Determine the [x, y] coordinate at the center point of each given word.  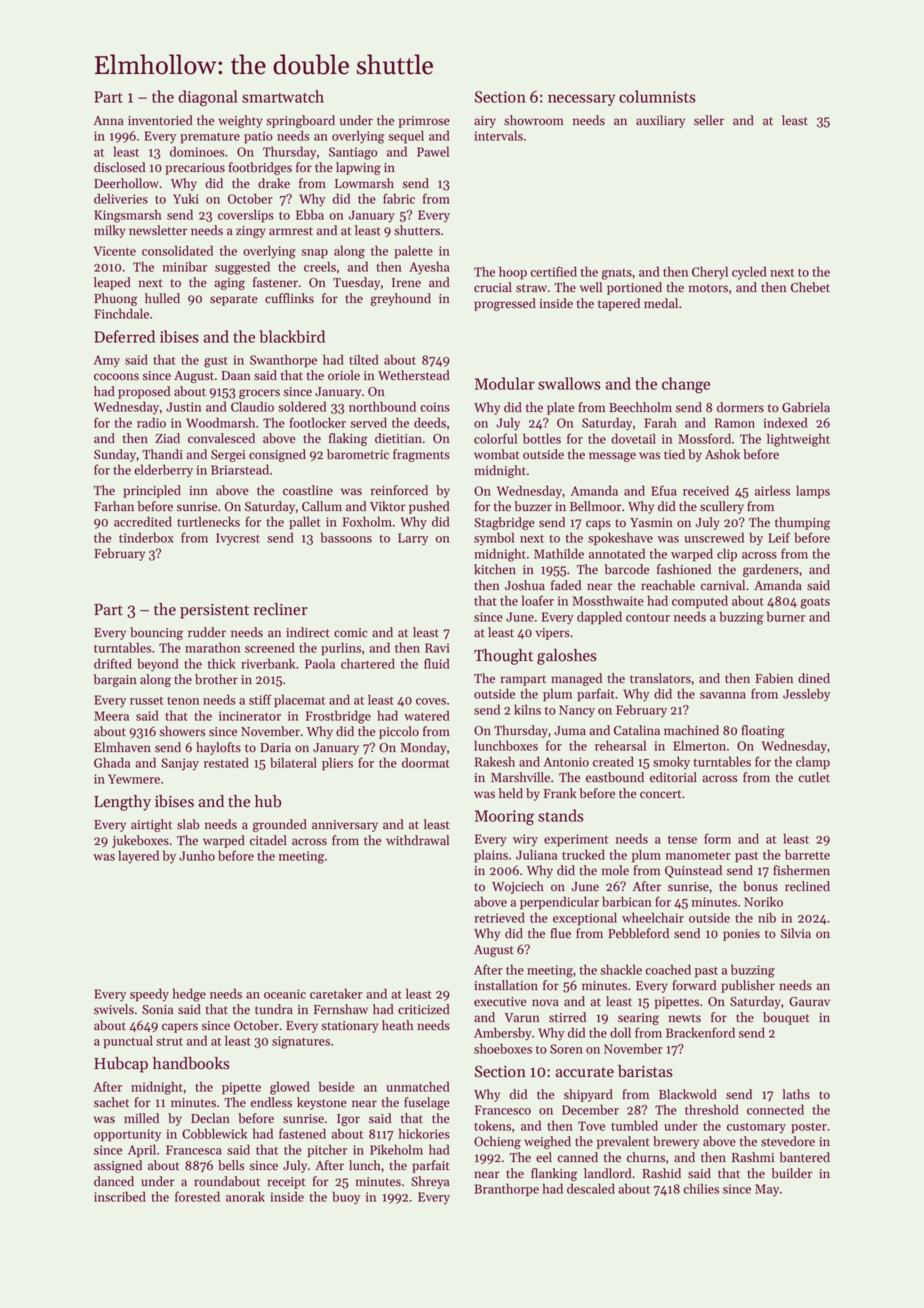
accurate [585, 1072]
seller [709, 120]
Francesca [194, 1150]
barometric [358, 454]
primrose [424, 122]
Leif [779, 537]
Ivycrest [238, 539]
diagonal [208, 98]
